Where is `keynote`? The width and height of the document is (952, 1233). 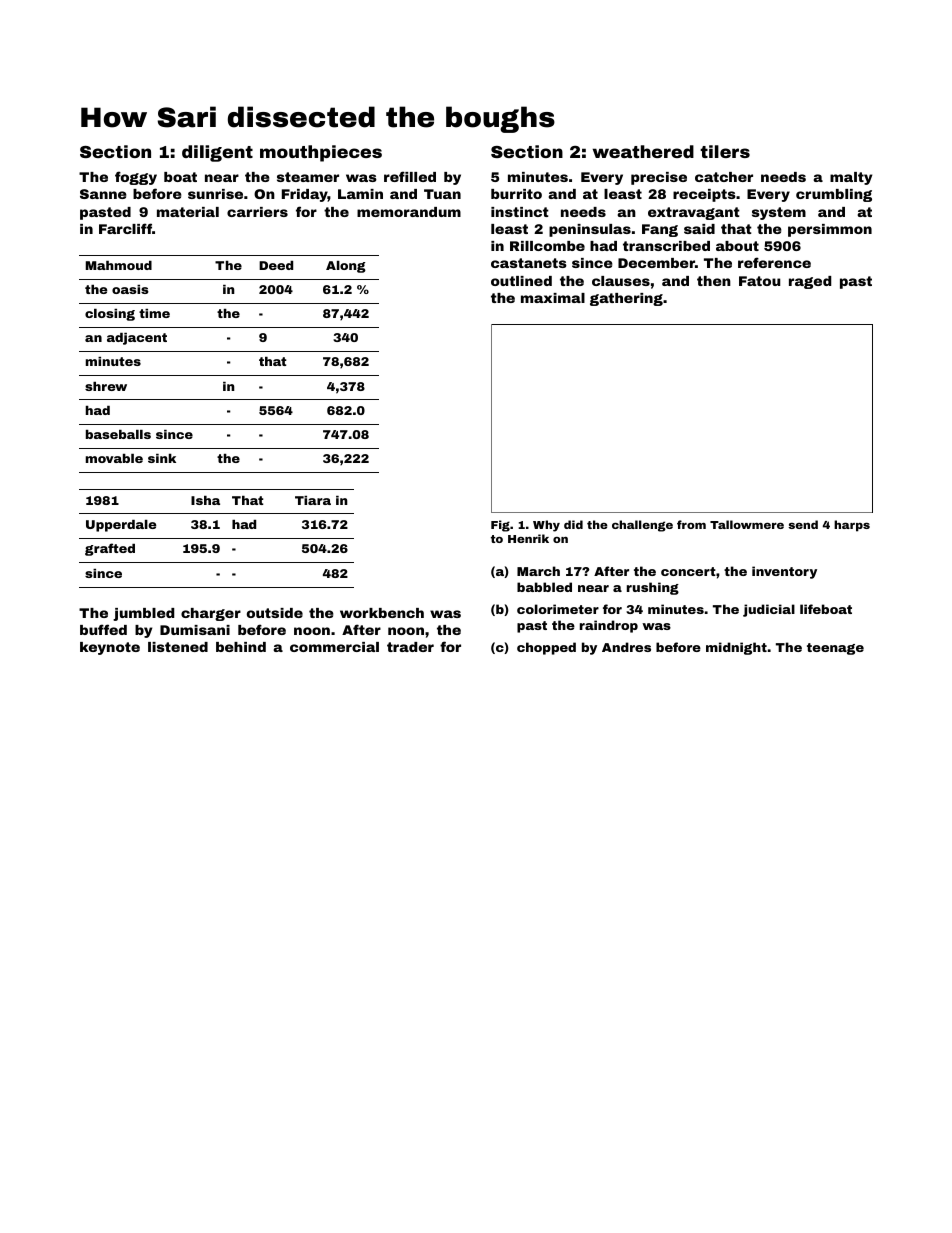
keynote is located at coordinates (110, 648).
